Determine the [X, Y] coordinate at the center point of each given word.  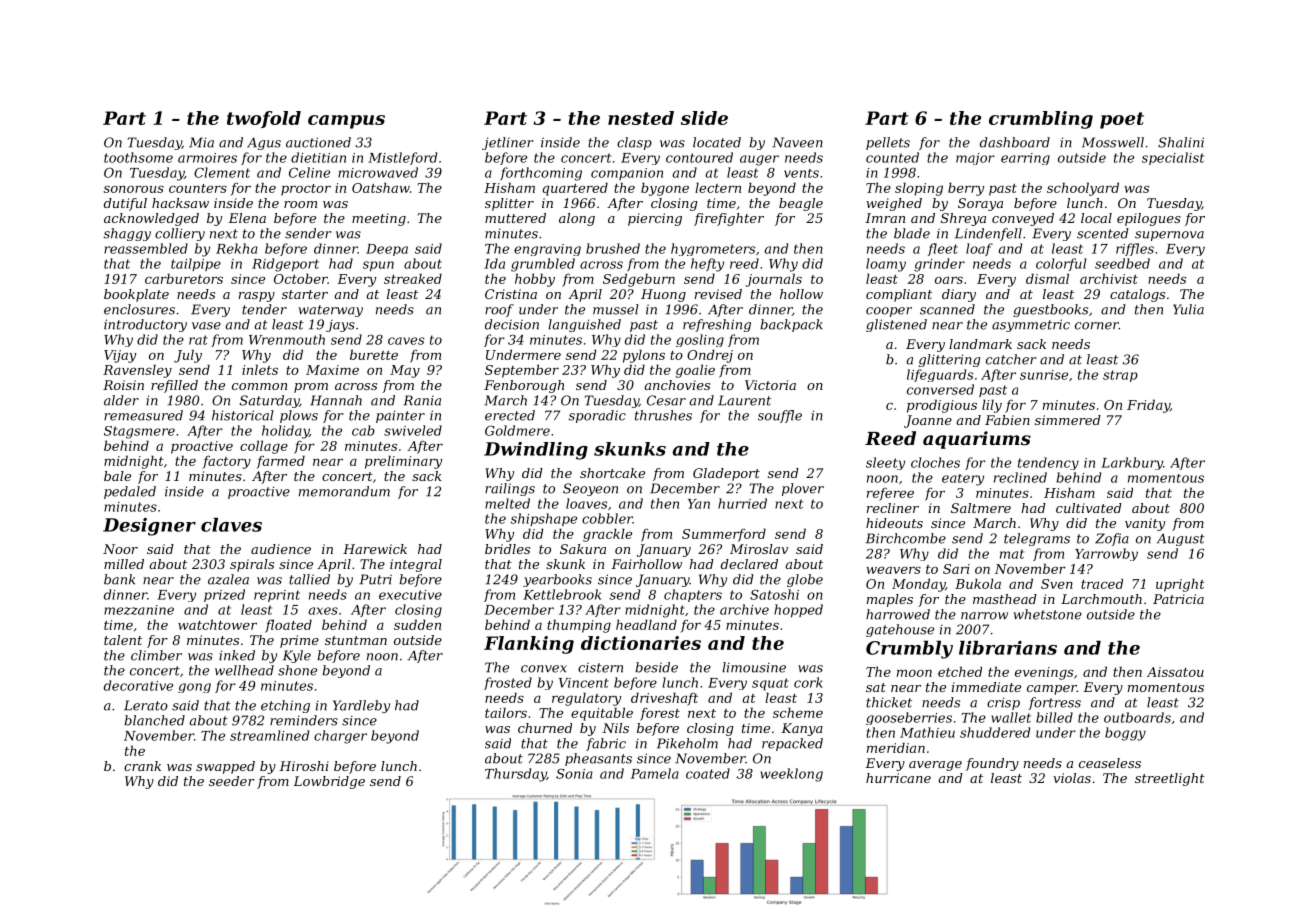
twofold [264, 119]
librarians [1008, 648]
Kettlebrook [562, 594]
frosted [508, 683]
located [717, 142]
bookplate [136, 295]
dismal [1047, 278]
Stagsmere [139, 432]
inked [237, 655]
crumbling [1041, 120]
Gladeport [726, 474]
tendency [1048, 463]
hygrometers [713, 249]
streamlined [269, 735]
